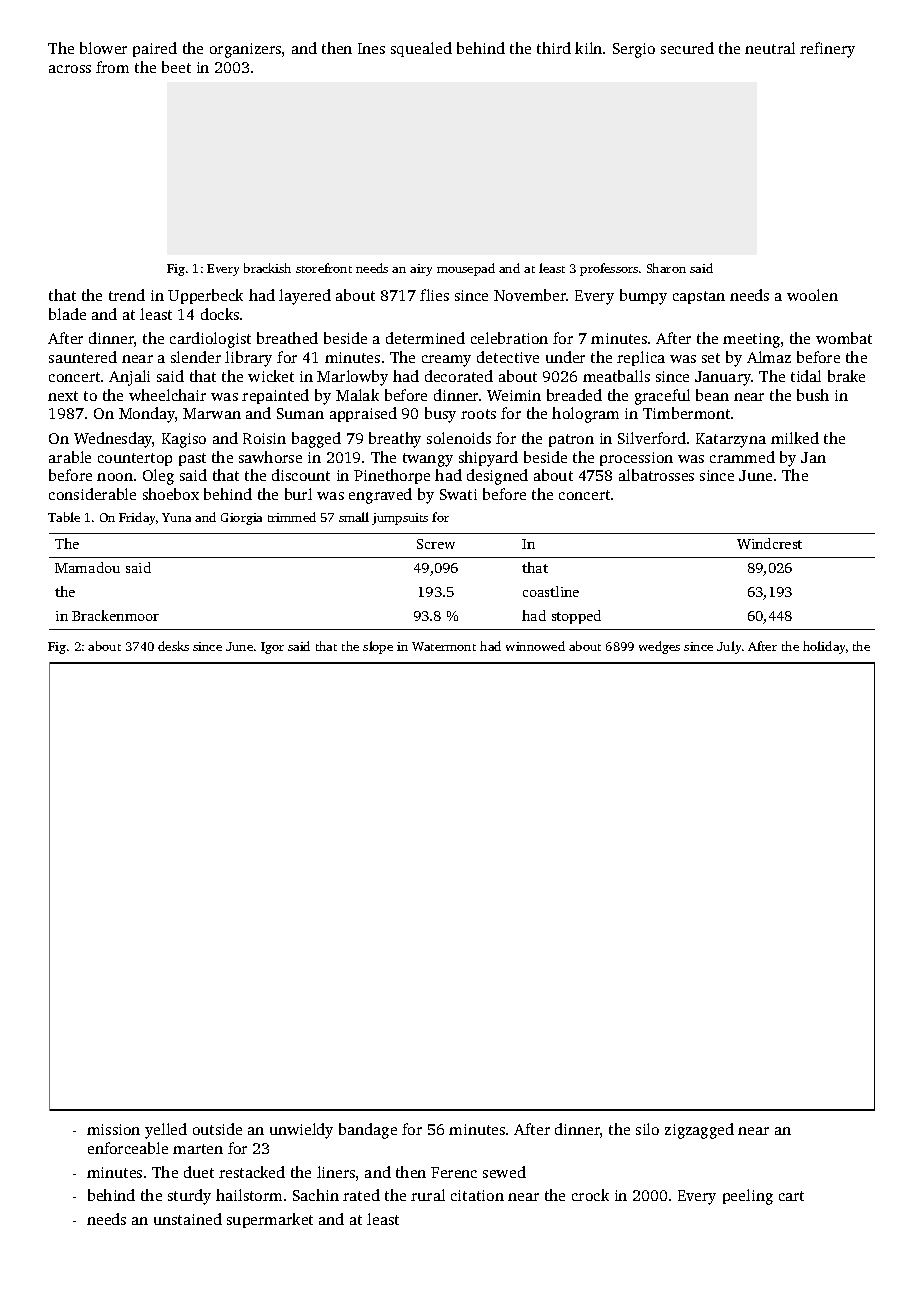 The image size is (924, 1308). Describe the element at coordinates (699, 1131) in the document. I see `zigzagged` at that location.
